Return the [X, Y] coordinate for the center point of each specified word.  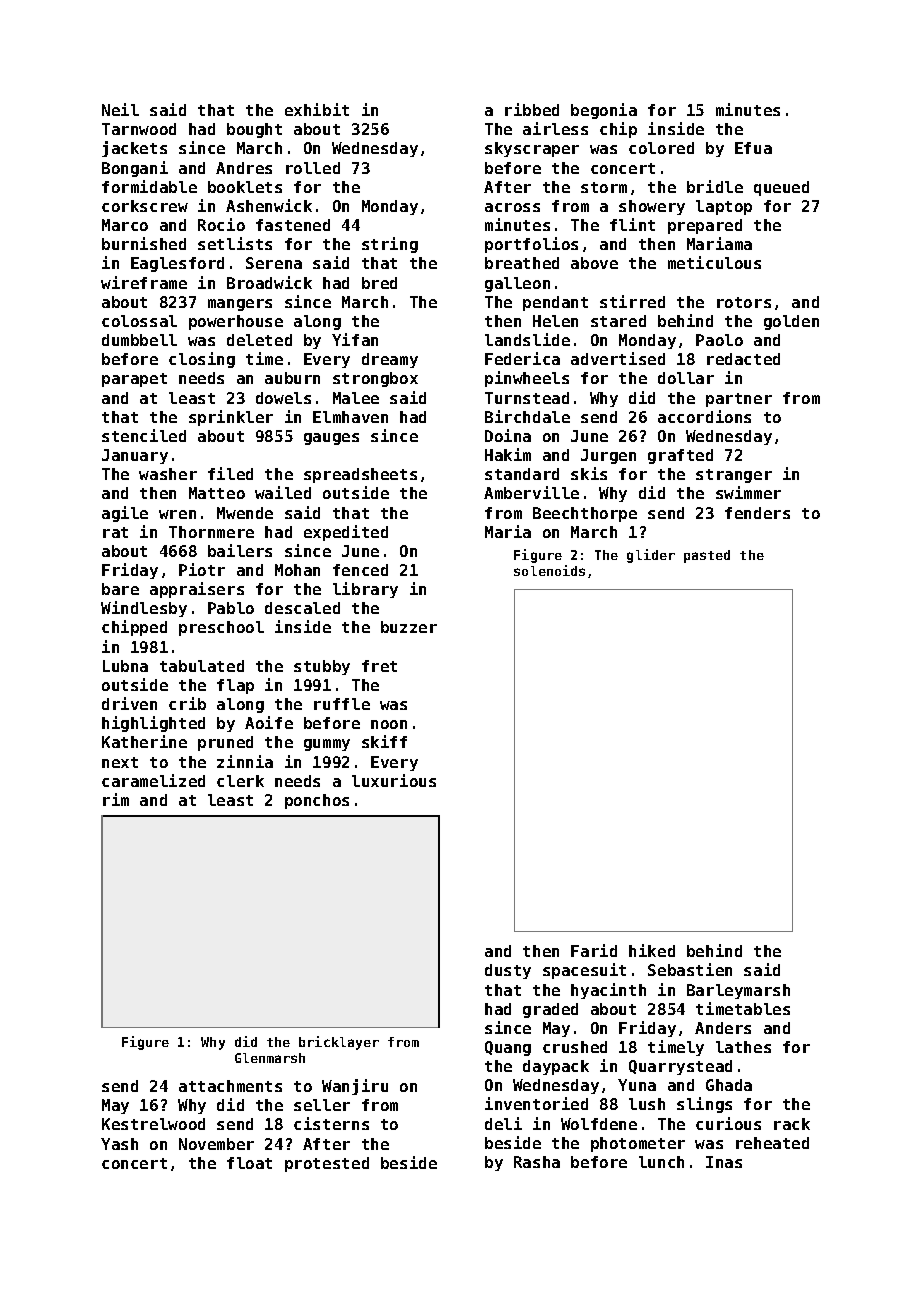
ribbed [532, 109]
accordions [704, 416]
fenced [360, 570]
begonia [604, 111]
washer [168, 474]
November [216, 1144]
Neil [120, 109]
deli [503, 1123]
